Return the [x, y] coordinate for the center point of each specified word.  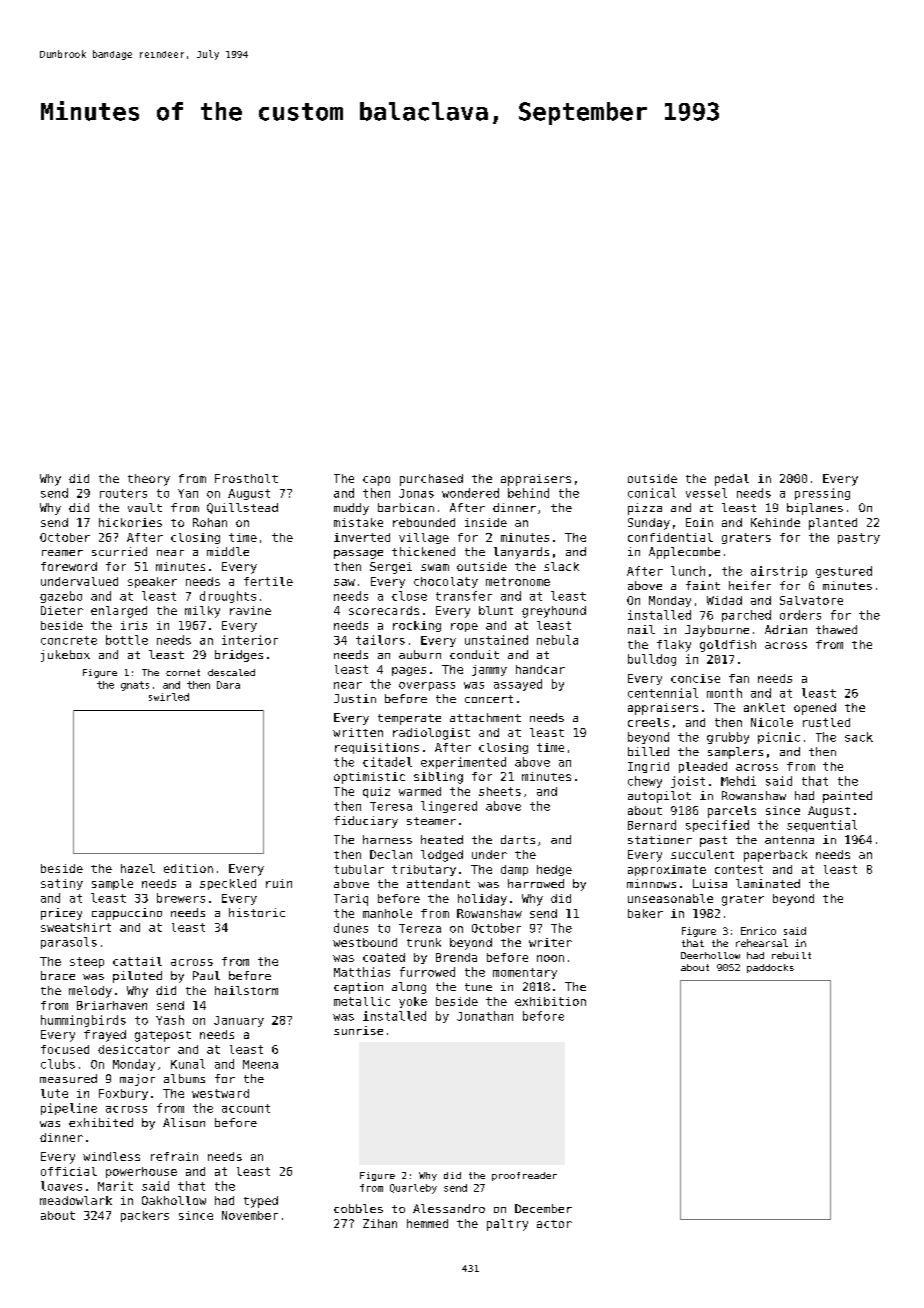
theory [149, 480]
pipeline [69, 1109]
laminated [768, 883]
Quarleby [413, 1189]
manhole [387, 913]
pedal [732, 480]
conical [652, 493]
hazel [138, 868]
